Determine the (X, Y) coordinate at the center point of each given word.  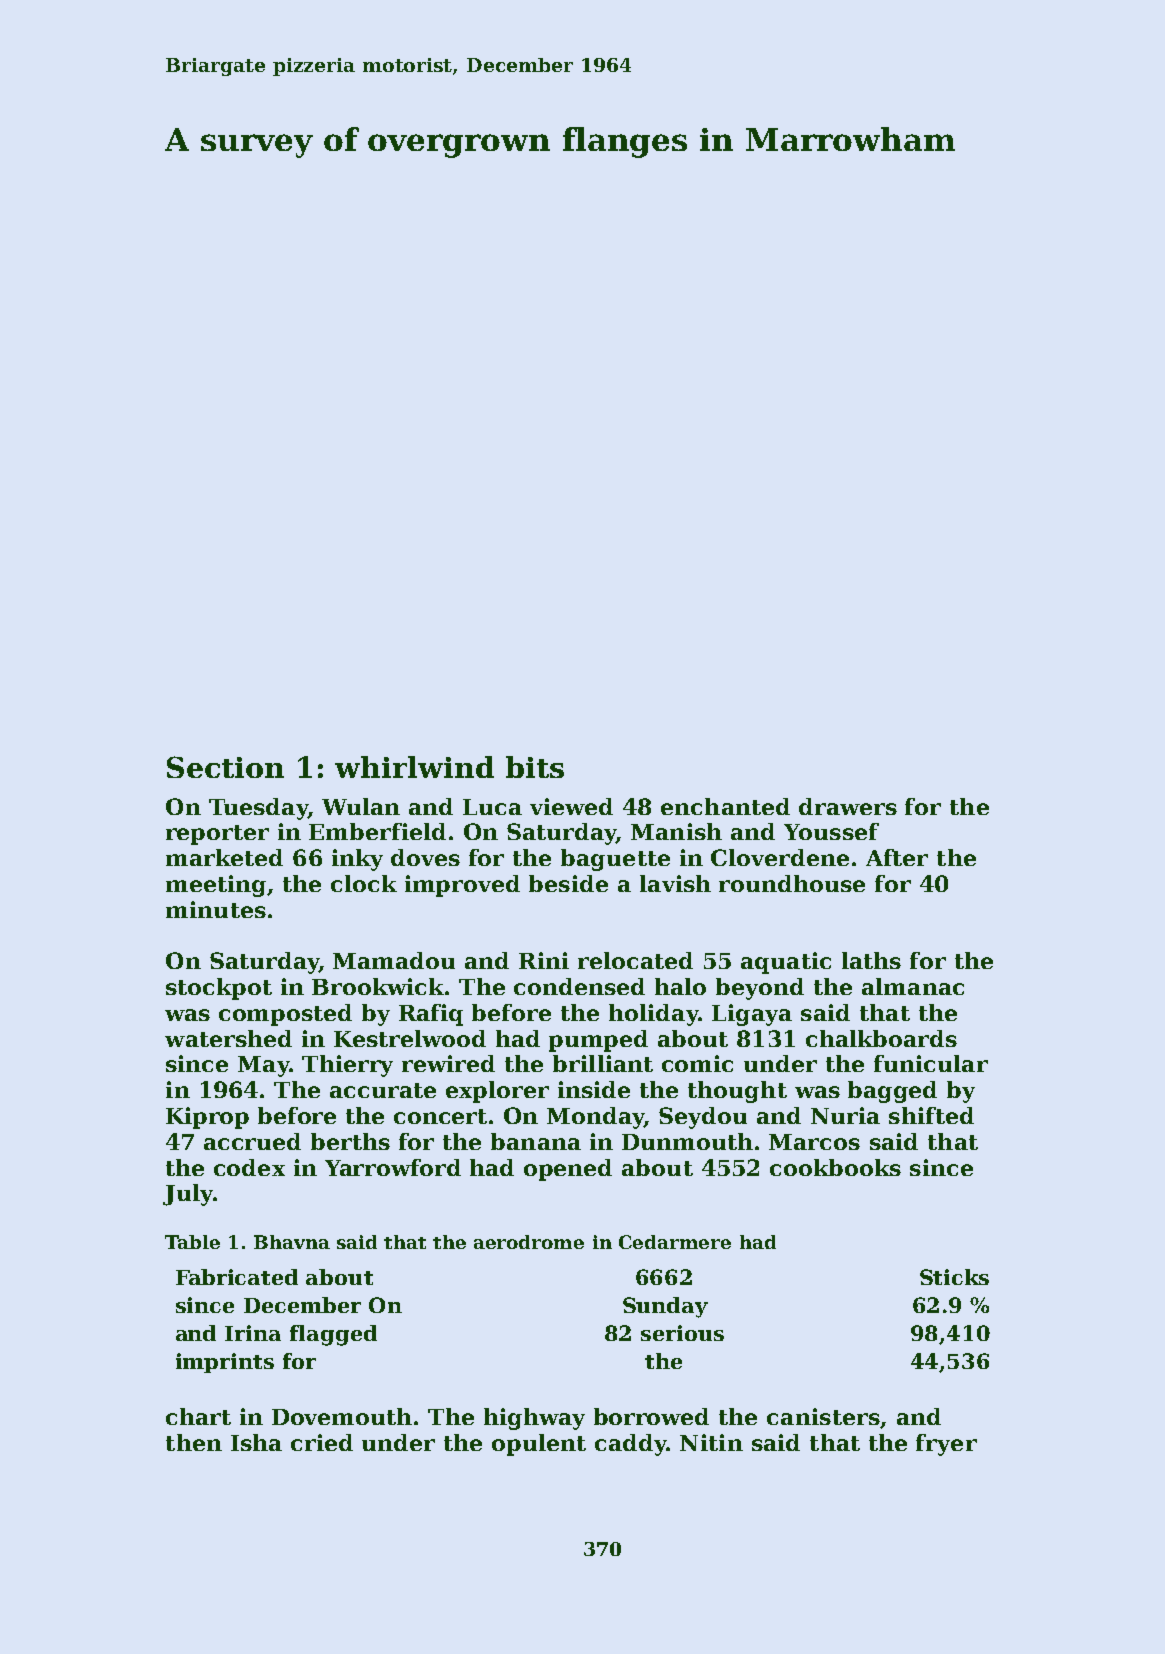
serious (682, 1333)
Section (225, 767)
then (194, 1442)
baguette (615, 860)
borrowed (651, 1416)
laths (871, 960)
